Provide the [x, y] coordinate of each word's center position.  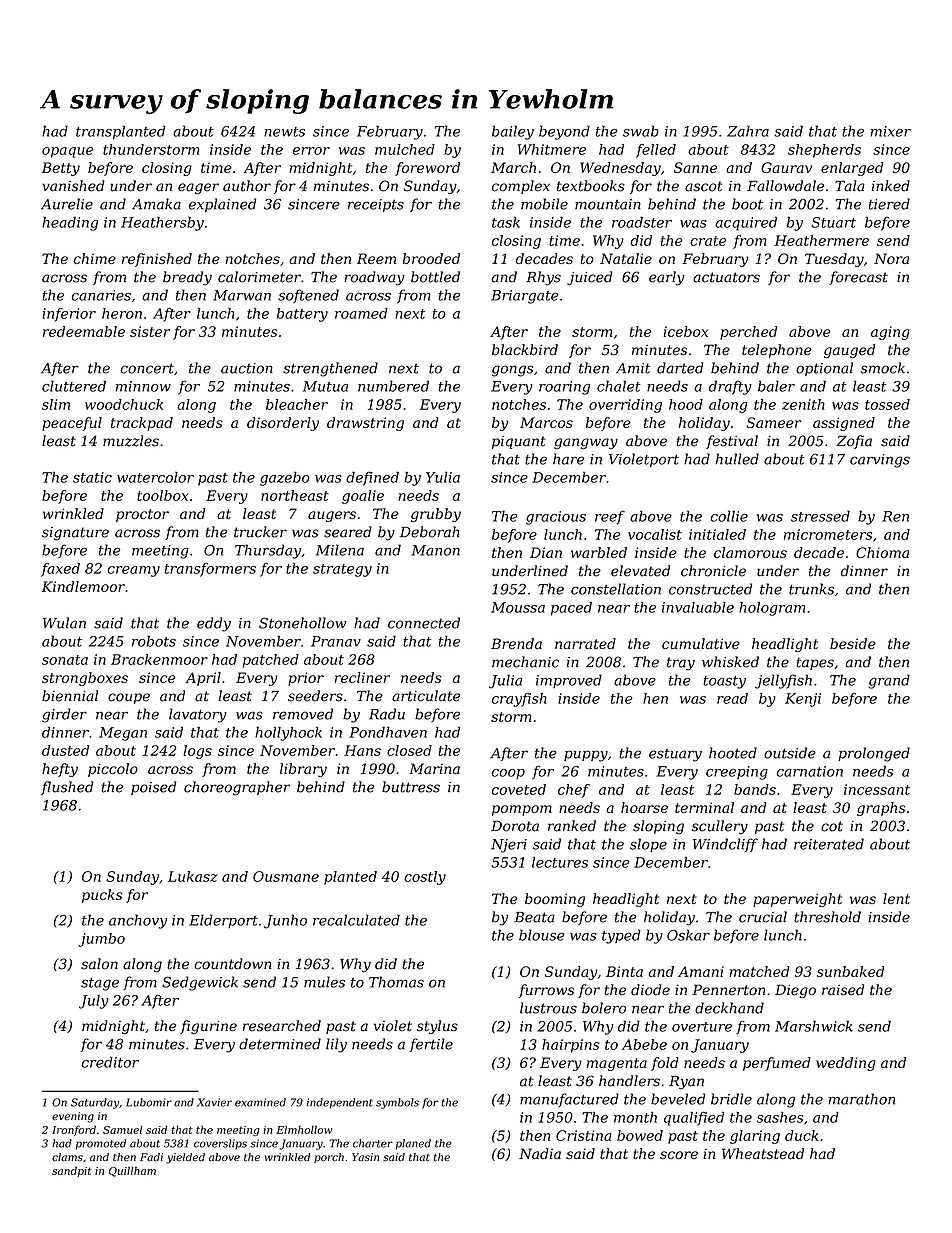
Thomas [396, 982]
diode [650, 990]
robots [154, 641]
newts [284, 132]
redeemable [84, 331]
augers [332, 516]
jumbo [101, 940]
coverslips [220, 1144]
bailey [513, 132]
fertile [431, 1045]
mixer [890, 131]
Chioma [882, 552]
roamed [361, 313]
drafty [730, 387]
